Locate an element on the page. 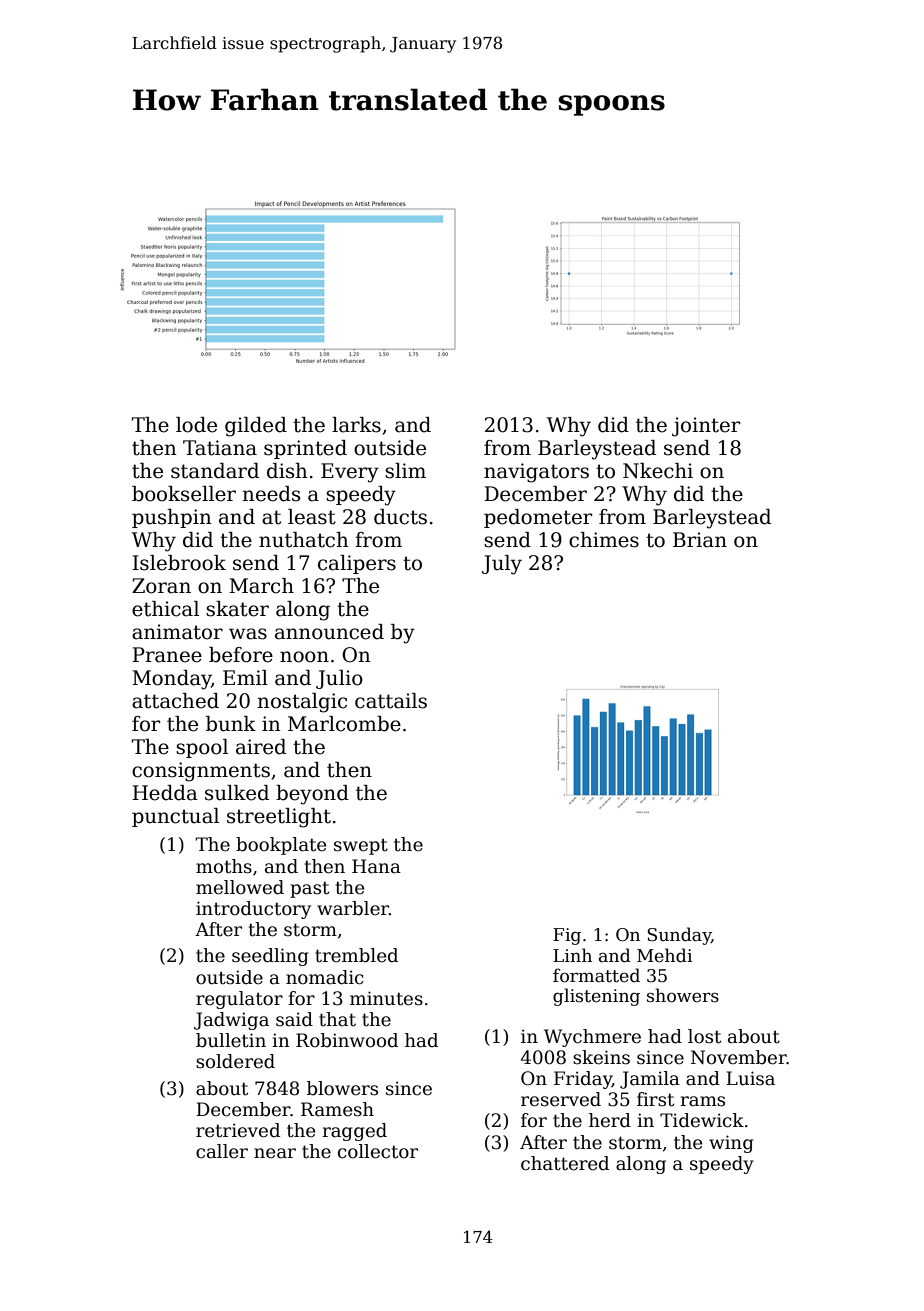  Mehdi is located at coordinates (664, 955).
